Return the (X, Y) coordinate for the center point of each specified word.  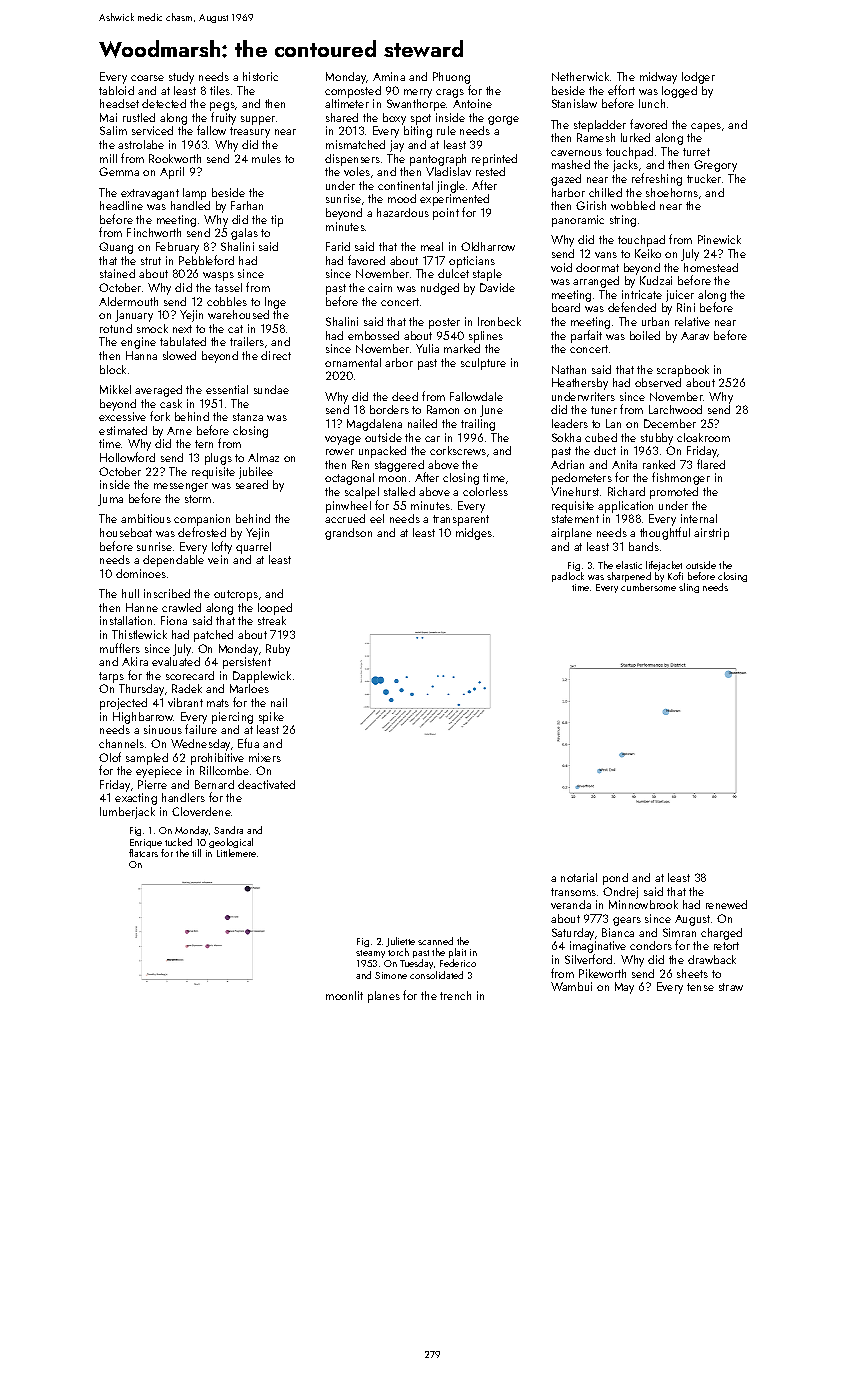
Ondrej (620, 893)
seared (252, 484)
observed (658, 382)
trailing (478, 425)
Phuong (451, 78)
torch (398, 952)
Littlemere (236, 853)
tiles (220, 90)
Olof (110, 757)
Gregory (715, 166)
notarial (579, 877)
